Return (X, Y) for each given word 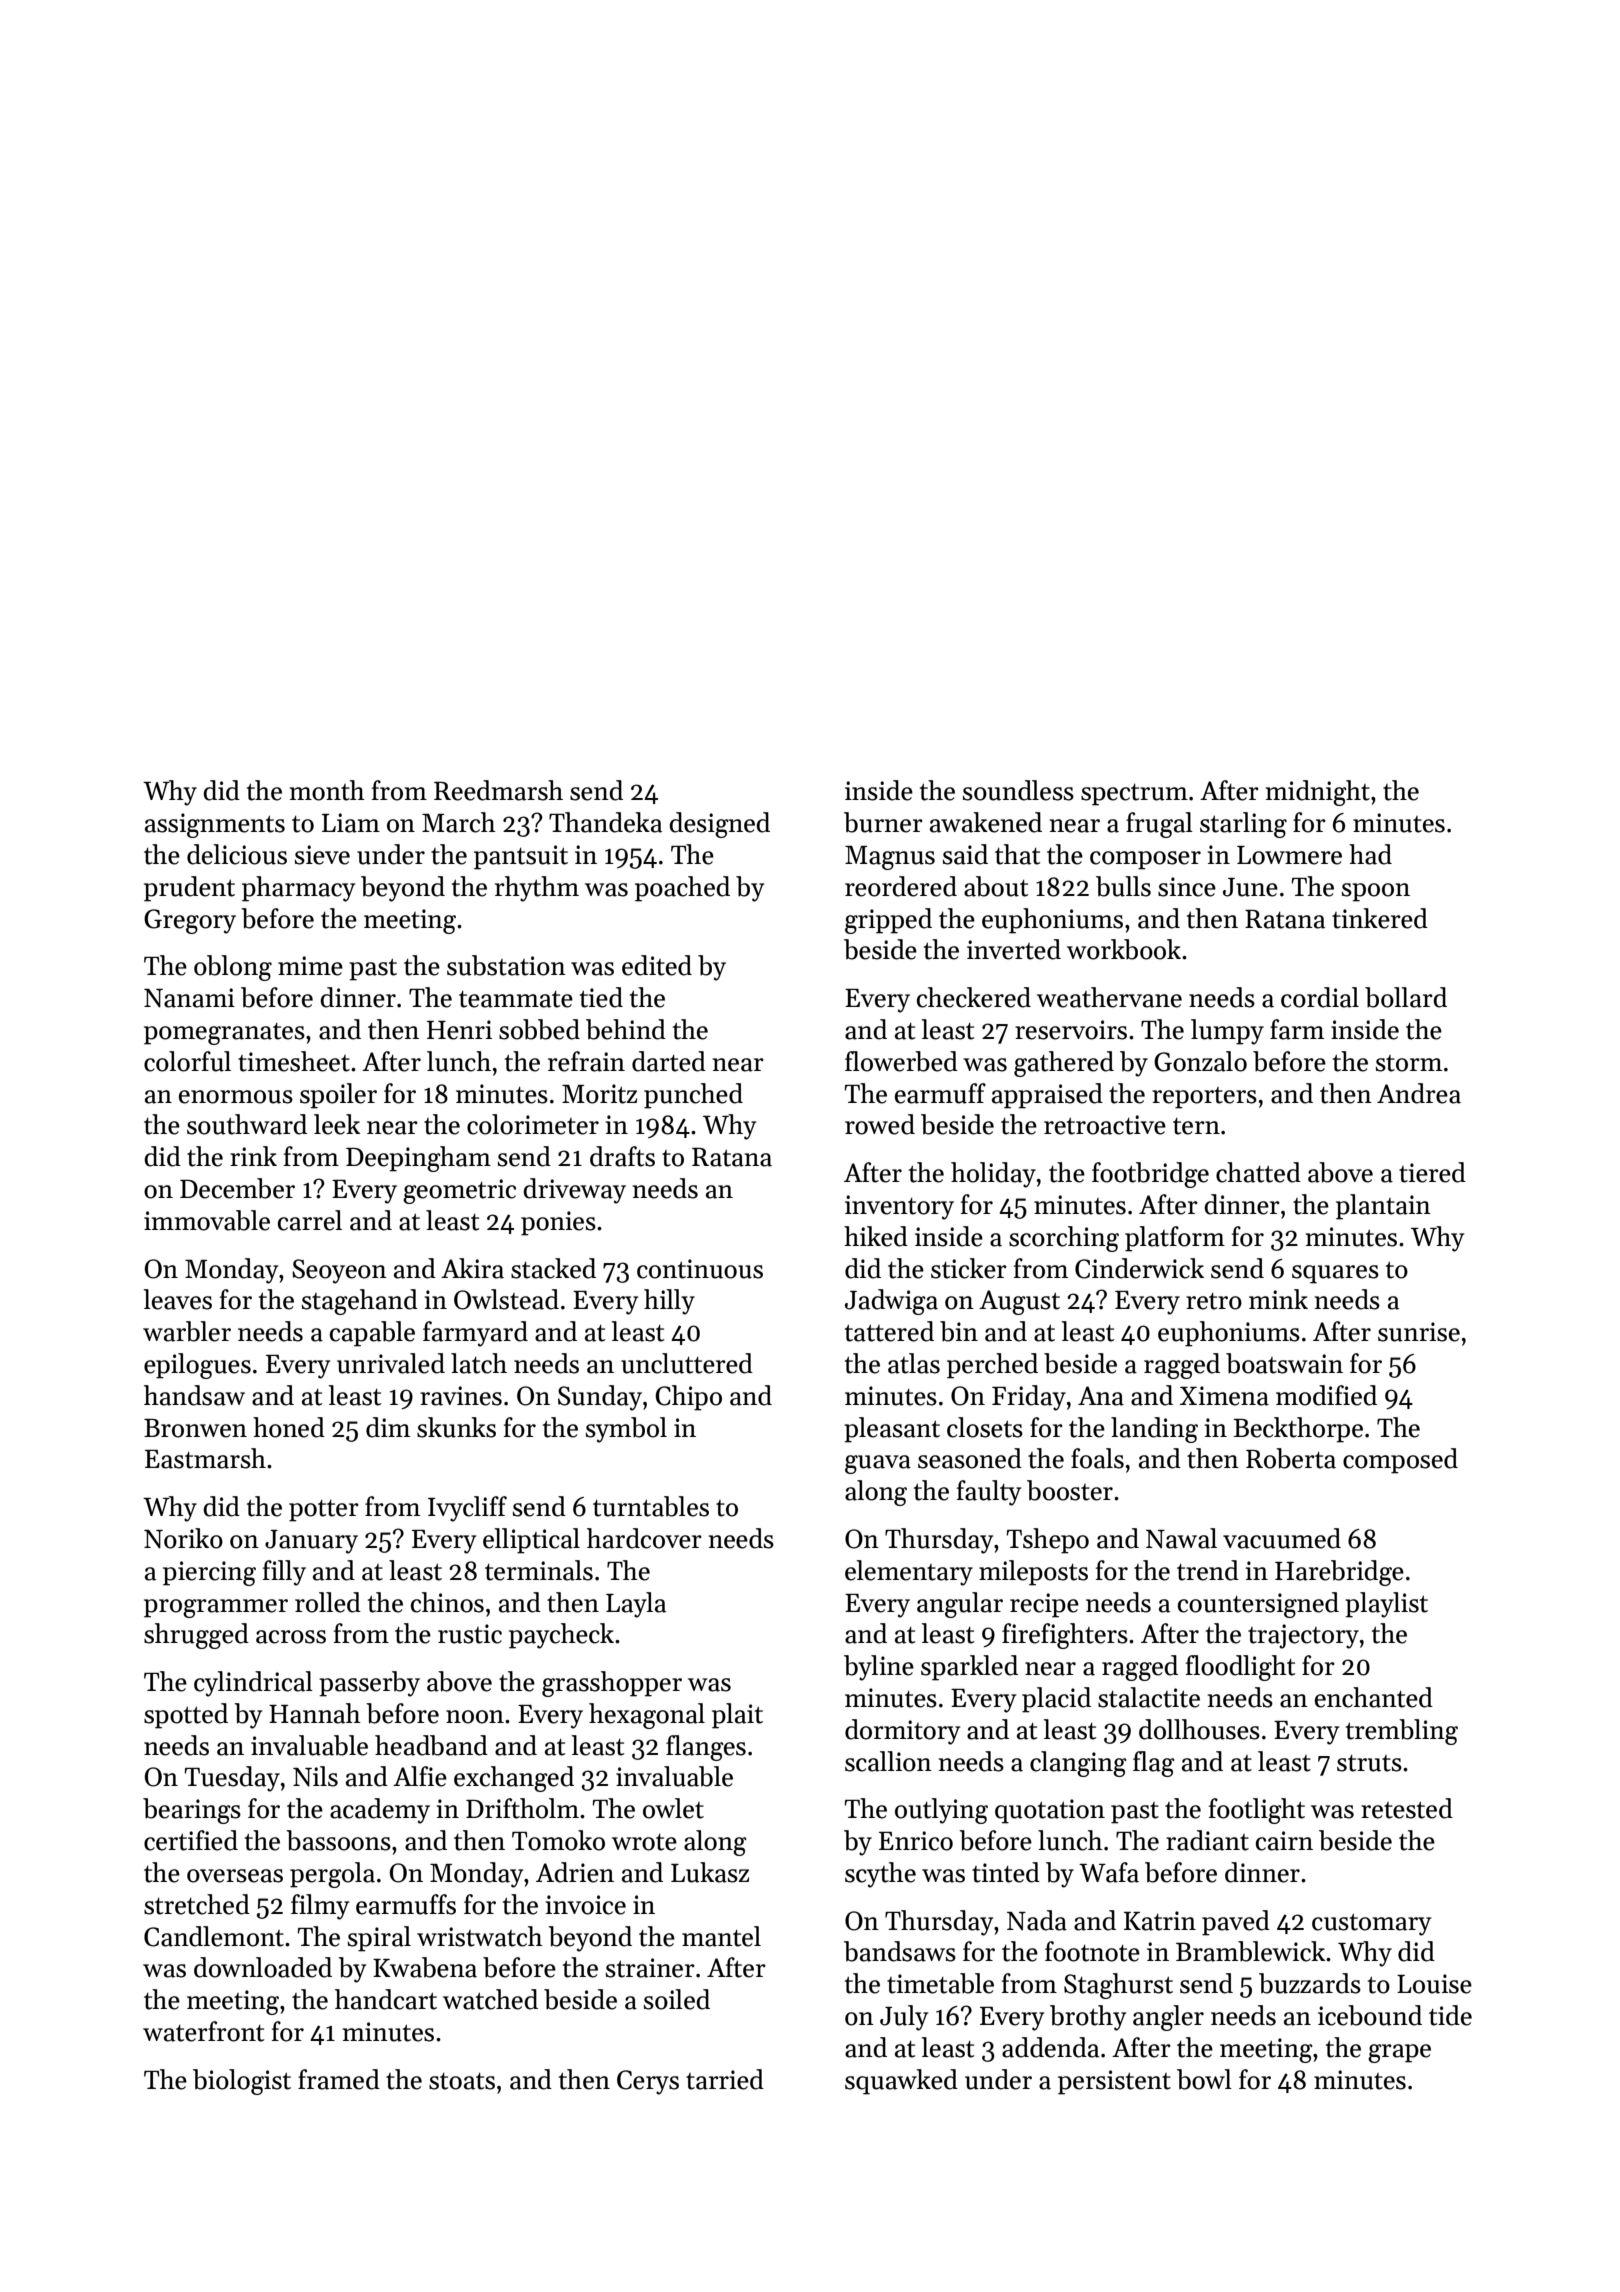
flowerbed (901, 1061)
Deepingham (418, 1159)
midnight (1318, 793)
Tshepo (1048, 1541)
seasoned (970, 1458)
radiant (1207, 1840)
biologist (242, 2082)
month (327, 790)
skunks (456, 1427)
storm (1409, 1063)
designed (719, 825)
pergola (332, 1875)
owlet (673, 1808)
